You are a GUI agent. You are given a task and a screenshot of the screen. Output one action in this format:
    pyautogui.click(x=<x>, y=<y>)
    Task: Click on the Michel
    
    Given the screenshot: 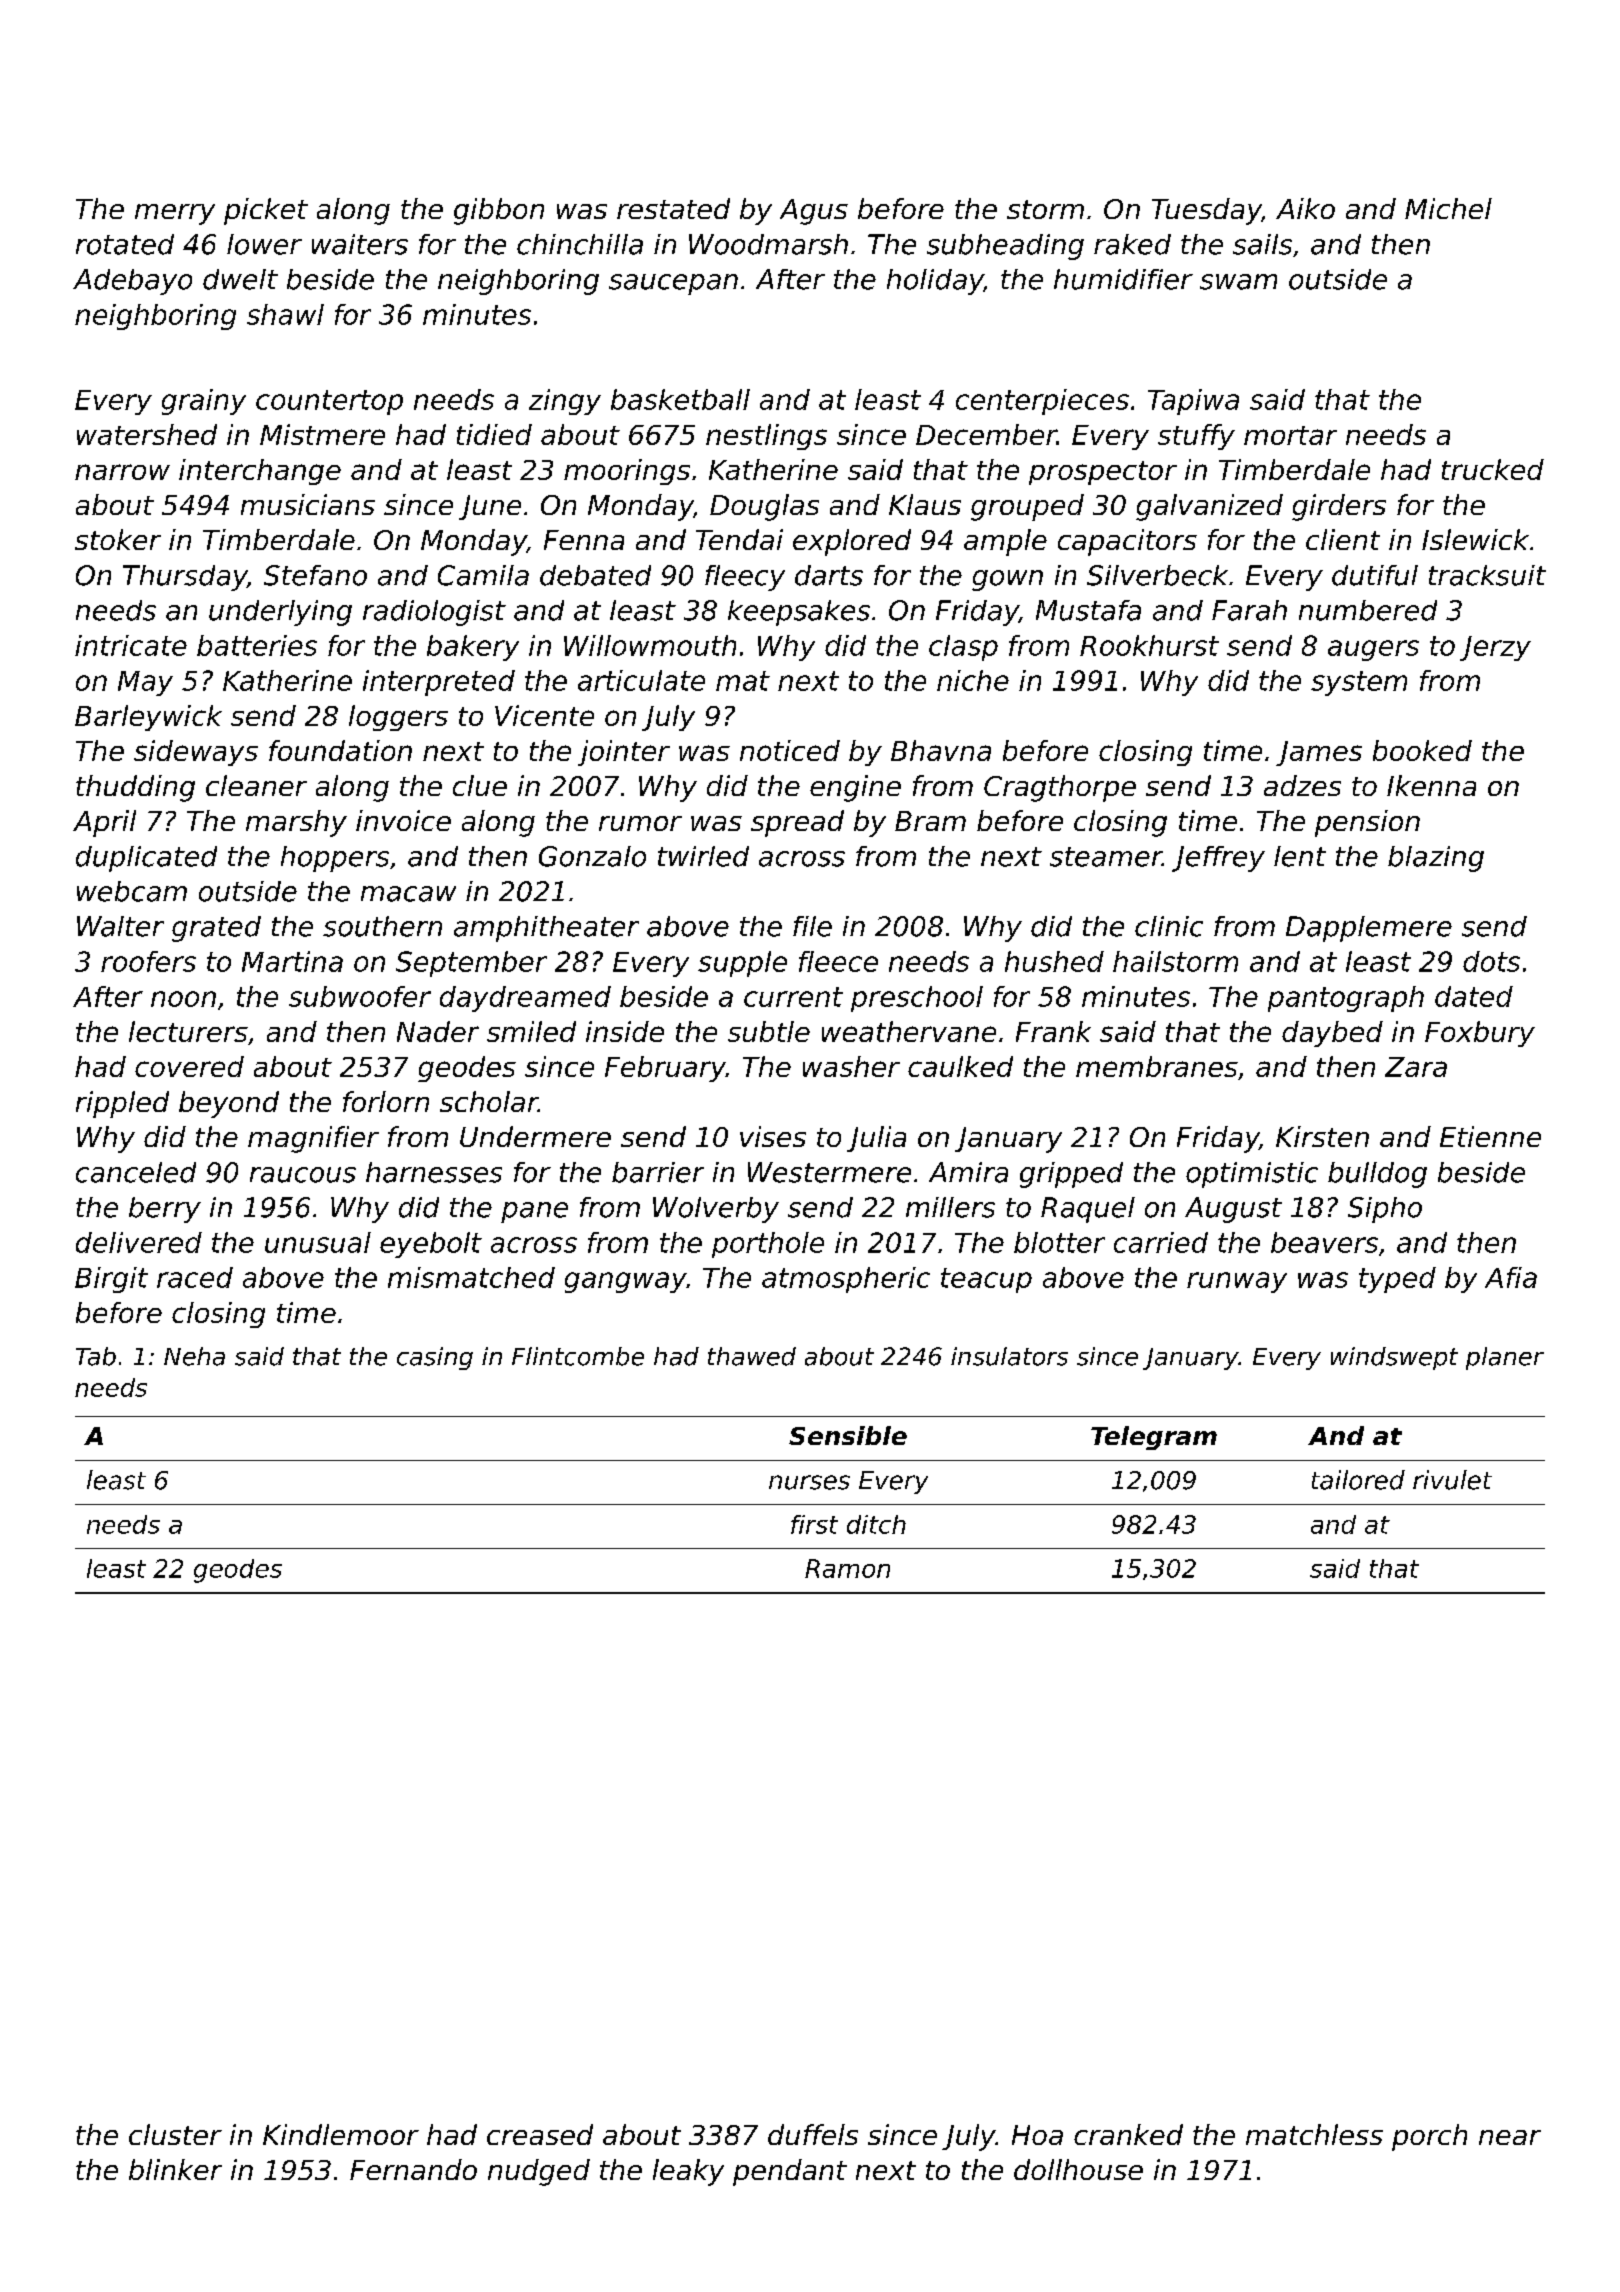 What is the action you would take?
    pyautogui.click(x=1448, y=208)
